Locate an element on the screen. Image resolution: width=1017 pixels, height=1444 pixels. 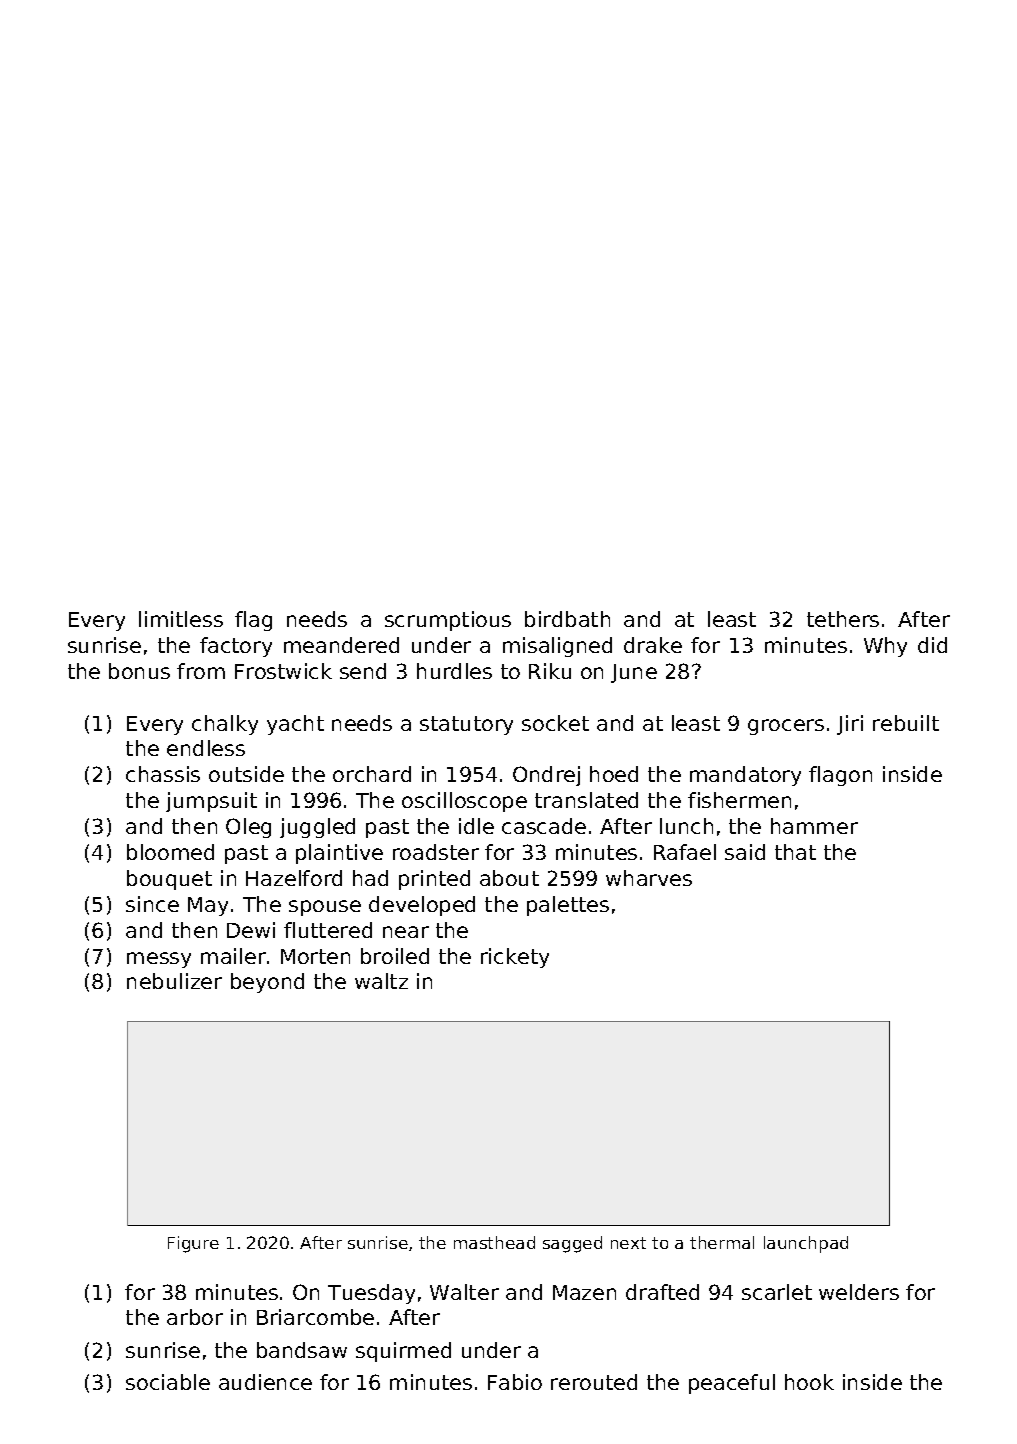
Fabio is located at coordinates (515, 1382).
